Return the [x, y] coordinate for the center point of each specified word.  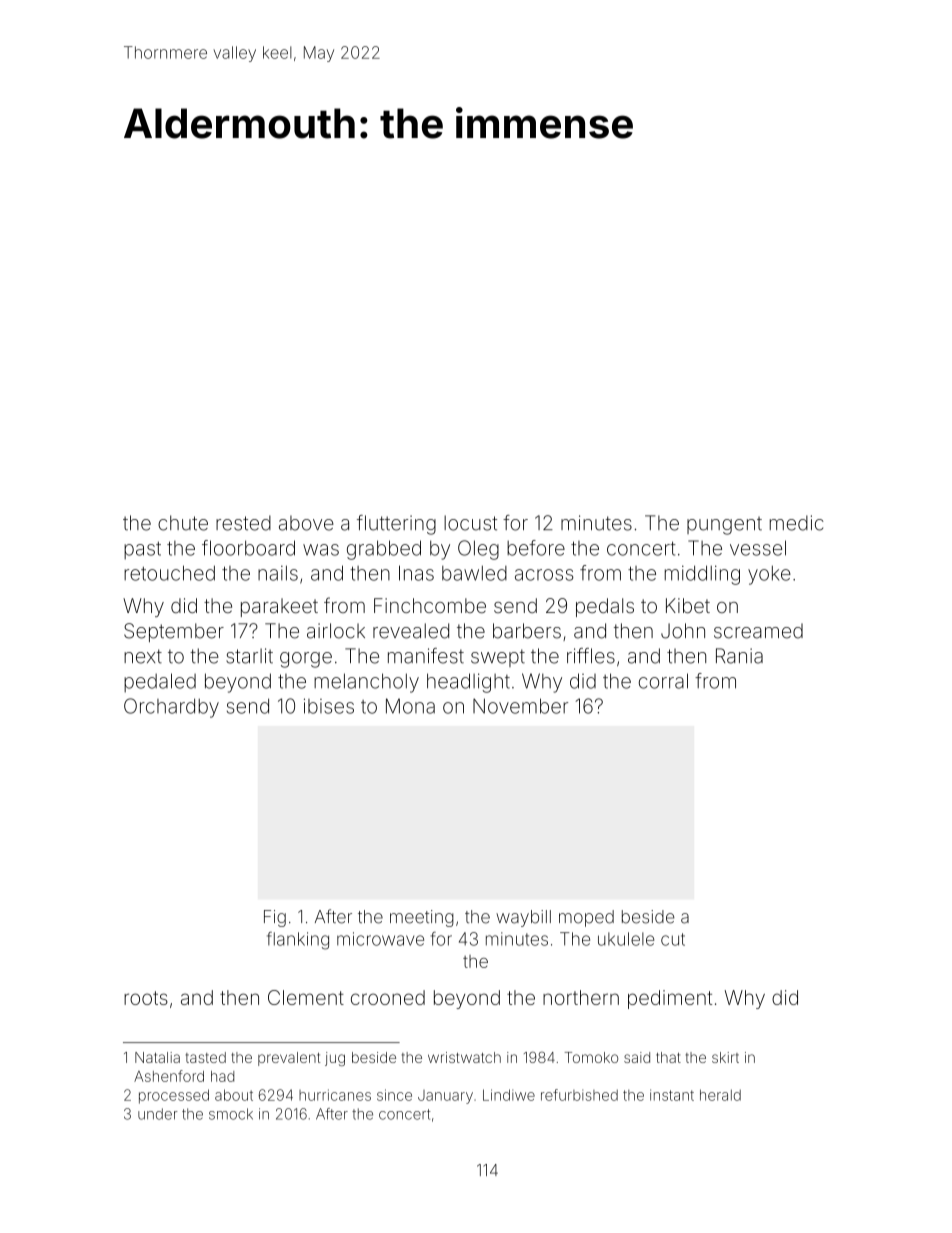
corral [663, 681]
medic [797, 523]
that [668, 1057]
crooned [388, 997]
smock [231, 1114]
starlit [249, 656]
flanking [298, 941]
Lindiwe [509, 1095]
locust [470, 523]
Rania [739, 656]
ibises [329, 706]
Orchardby [171, 708]
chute [183, 523]
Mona [410, 706]
